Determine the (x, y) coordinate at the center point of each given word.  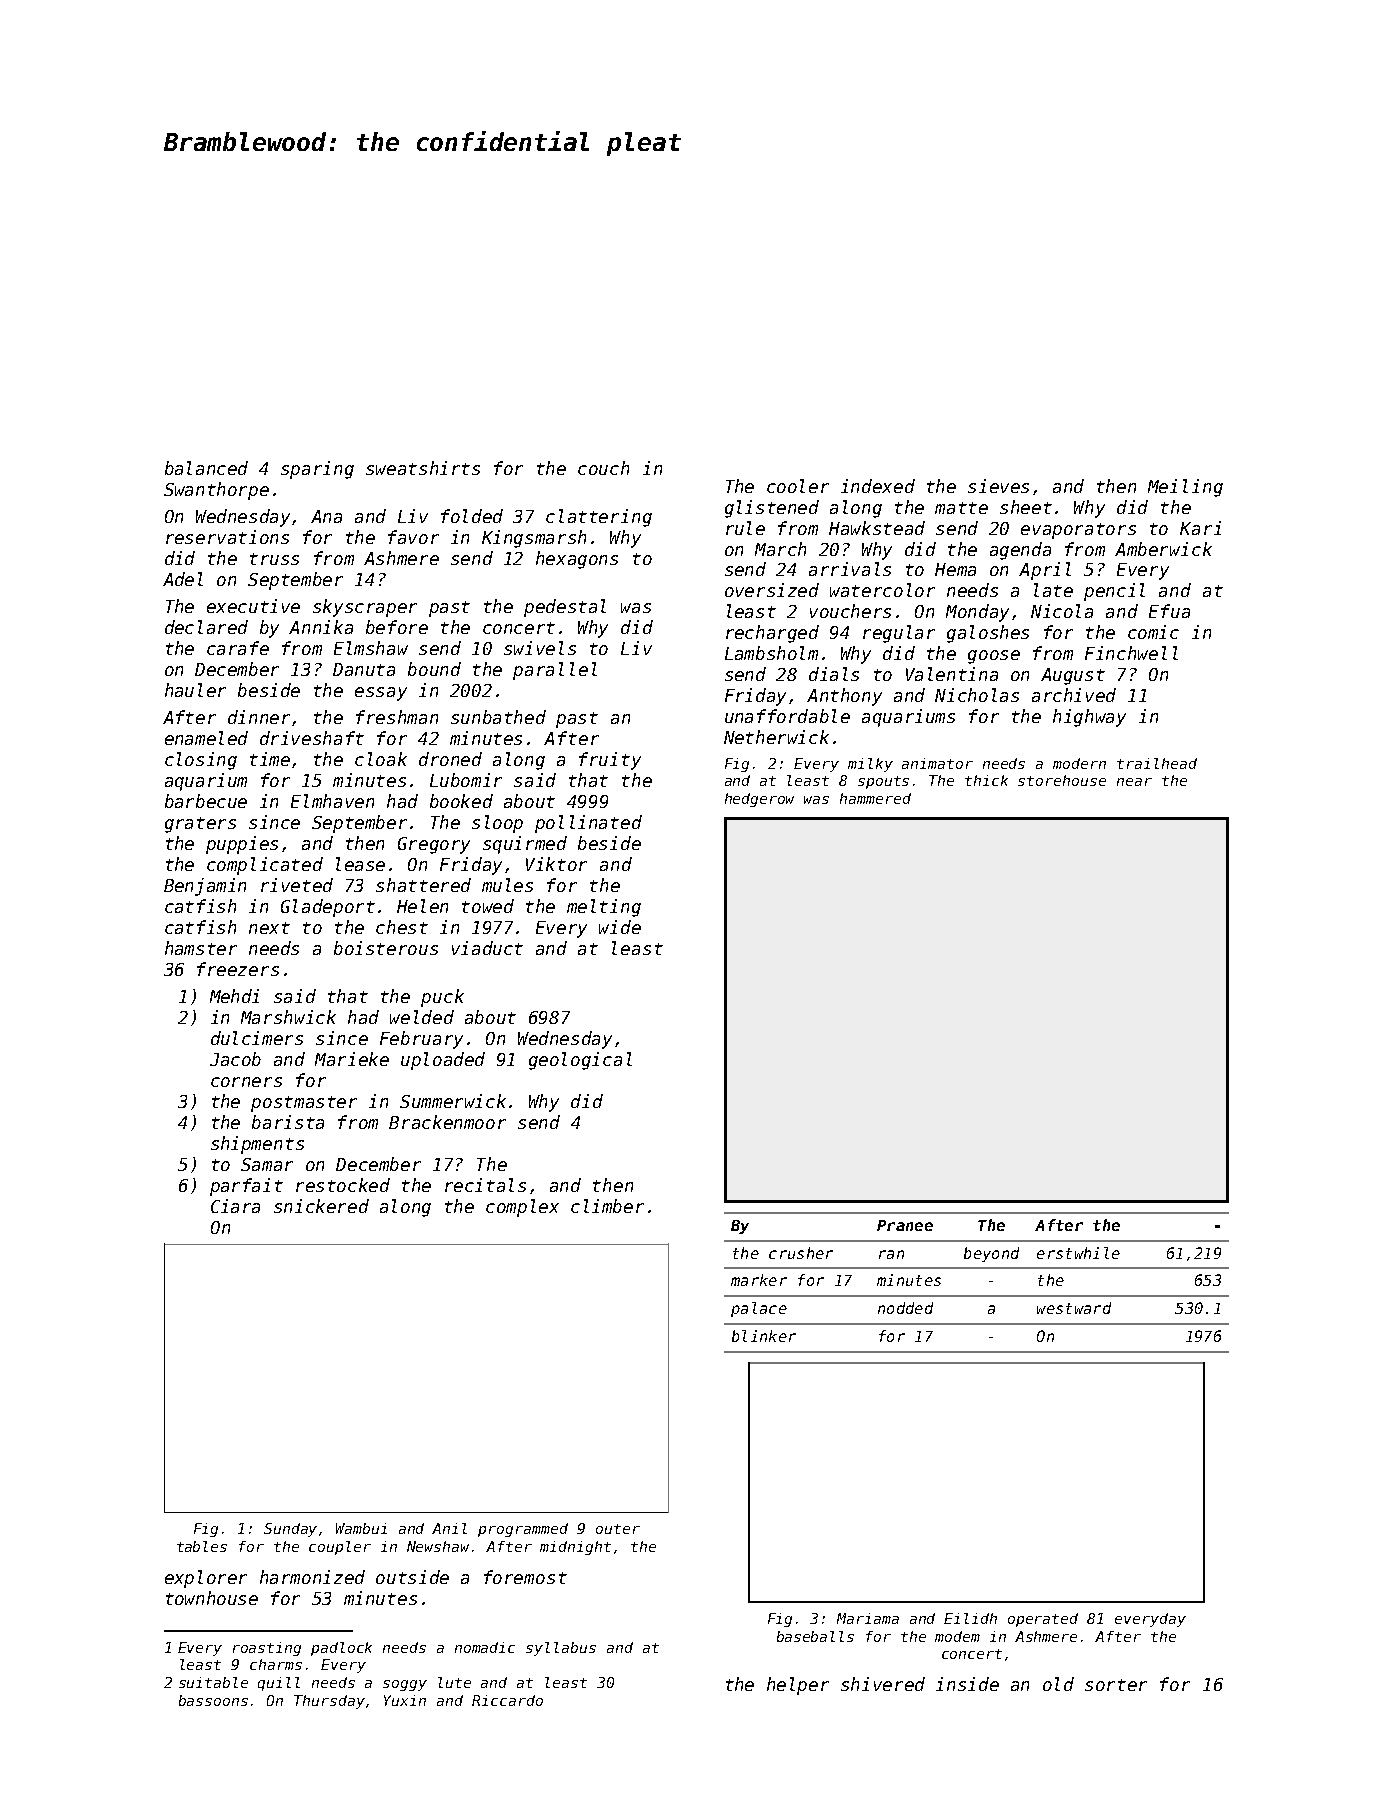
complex (522, 1208)
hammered (875, 798)
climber (607, 1206)
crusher (801, 1253)
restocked (343, 1185)
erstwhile (1078, 1253)
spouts (883, 782)
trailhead (1157, 763)
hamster (201, 948)
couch (603, 468)
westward (1074, 1308)
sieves (998, 486)
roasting (267, 1649)
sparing (317, 470)
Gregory (434, 845)
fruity (610, 761)
